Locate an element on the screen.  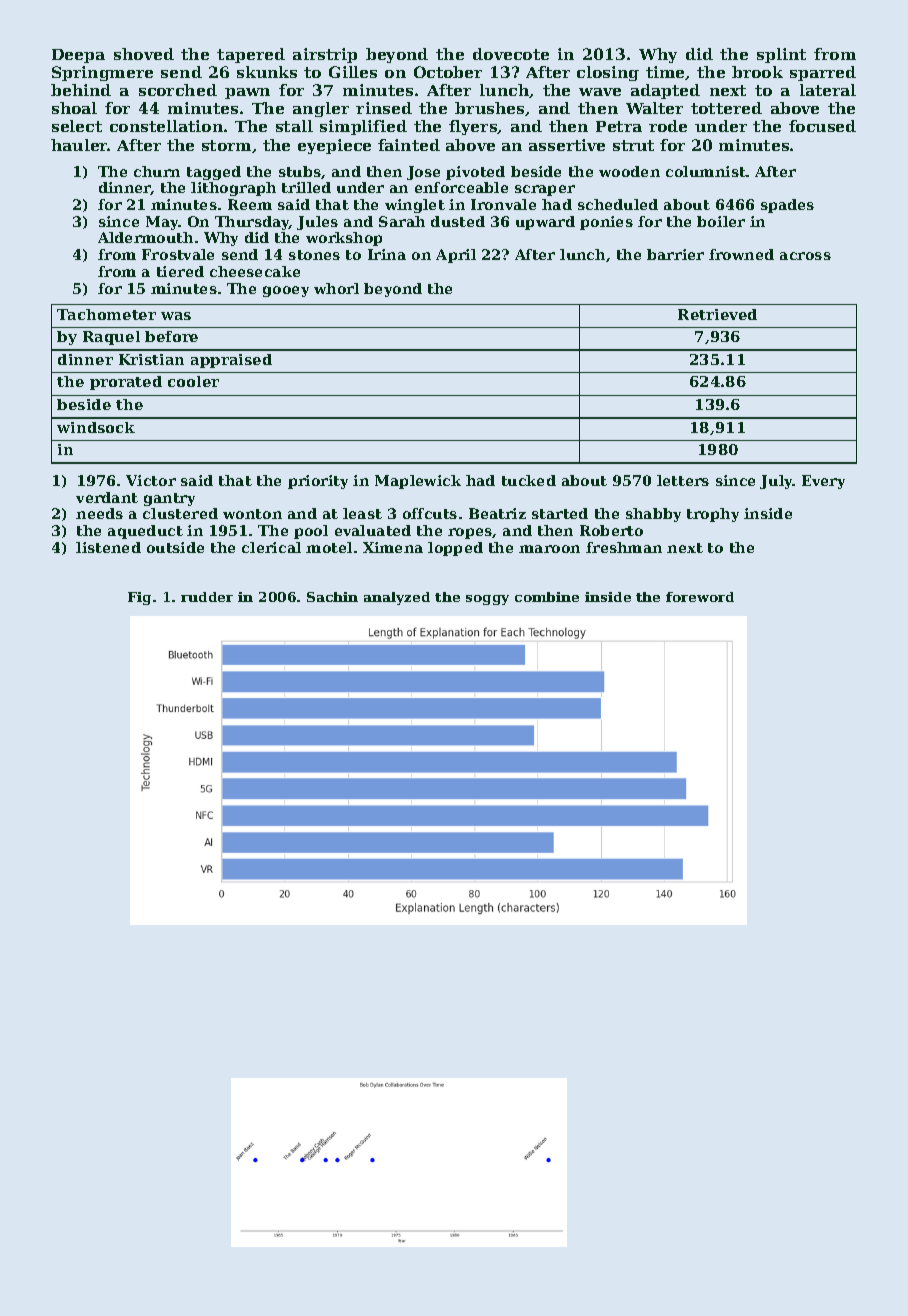
splint is located at coordinates (781, 55).
